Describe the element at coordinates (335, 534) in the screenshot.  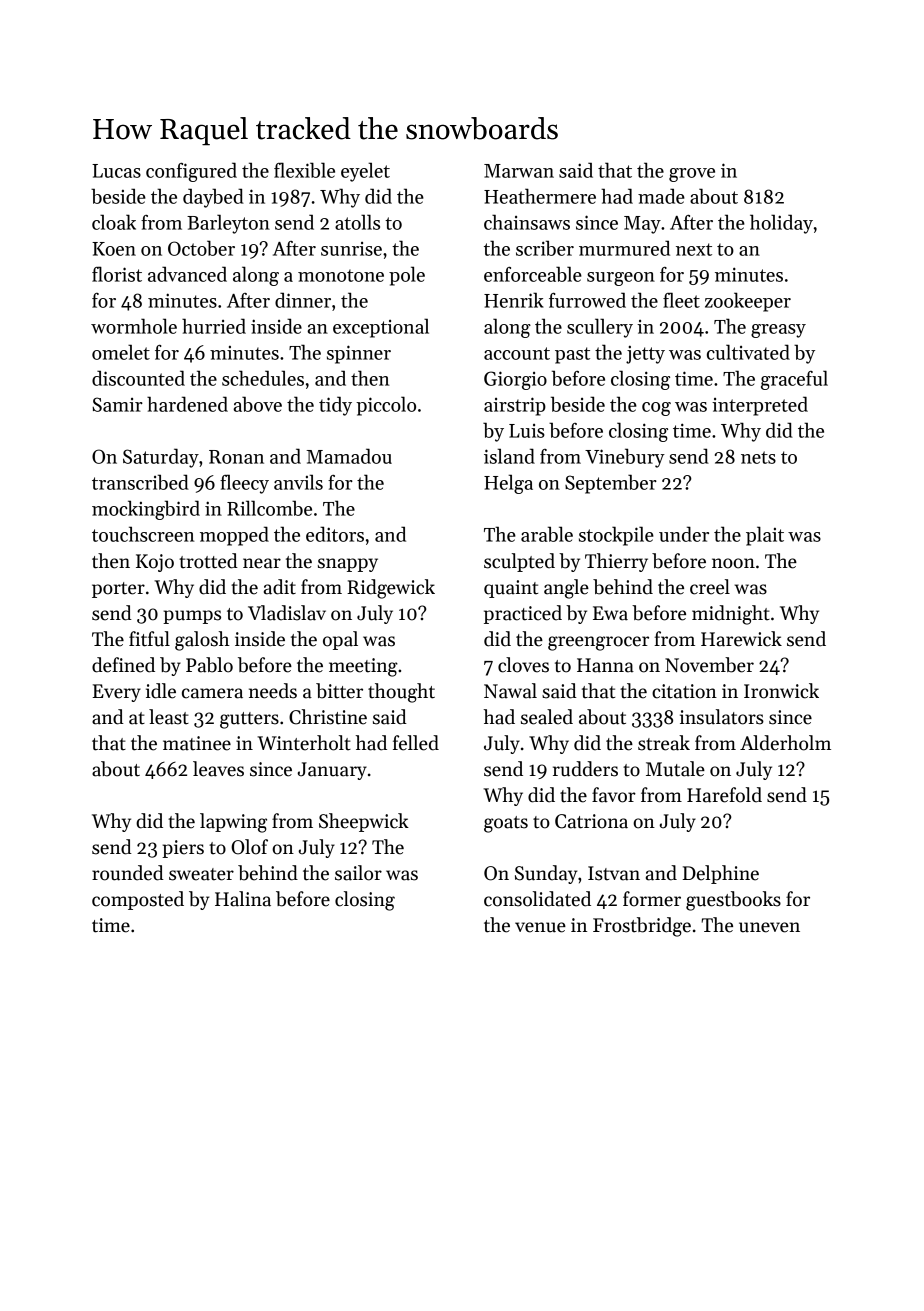
I see `editors` at that location.
